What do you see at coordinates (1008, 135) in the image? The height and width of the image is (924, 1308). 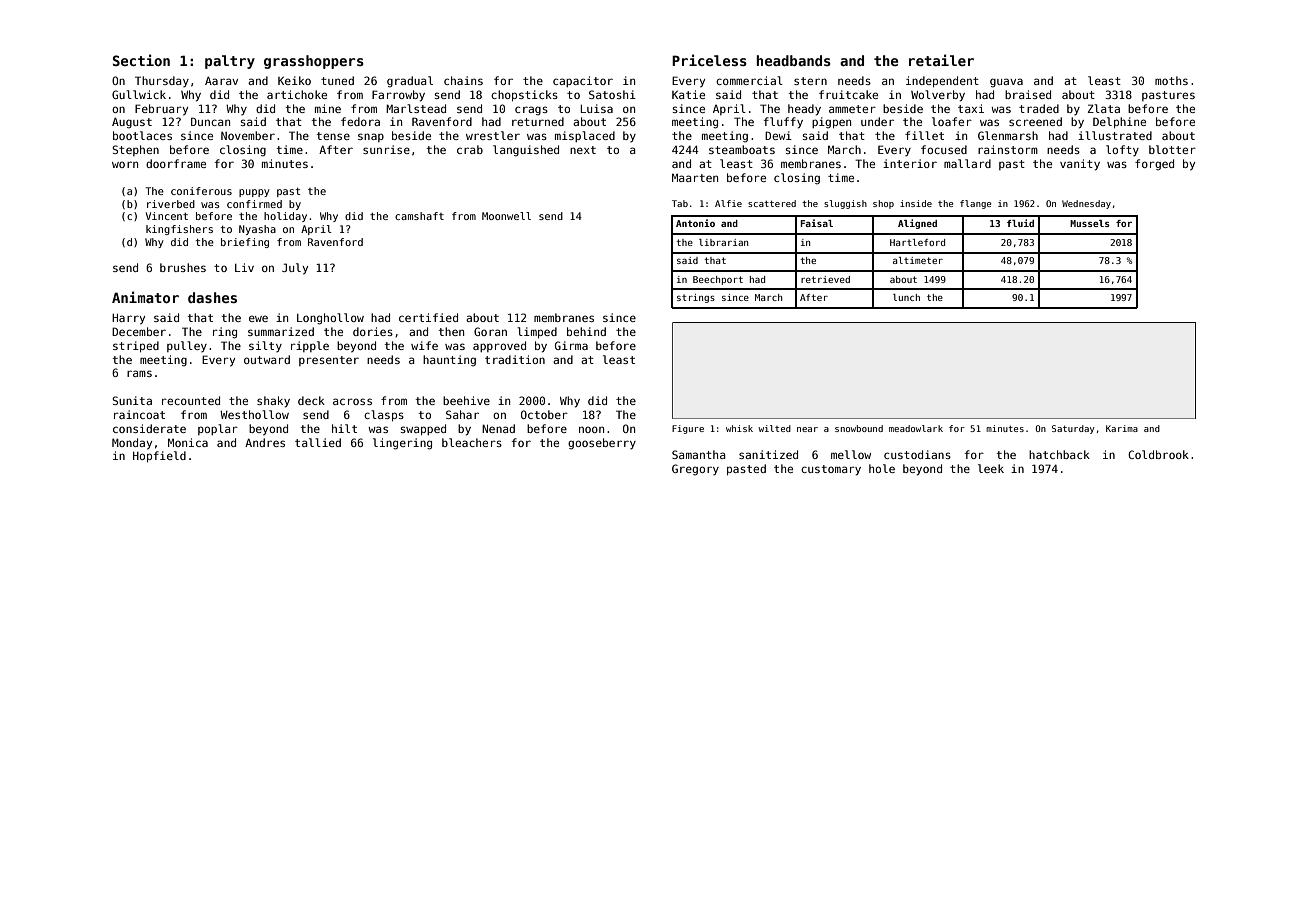 I see `Glenmarsh` at bounding box center [1008, 135].
